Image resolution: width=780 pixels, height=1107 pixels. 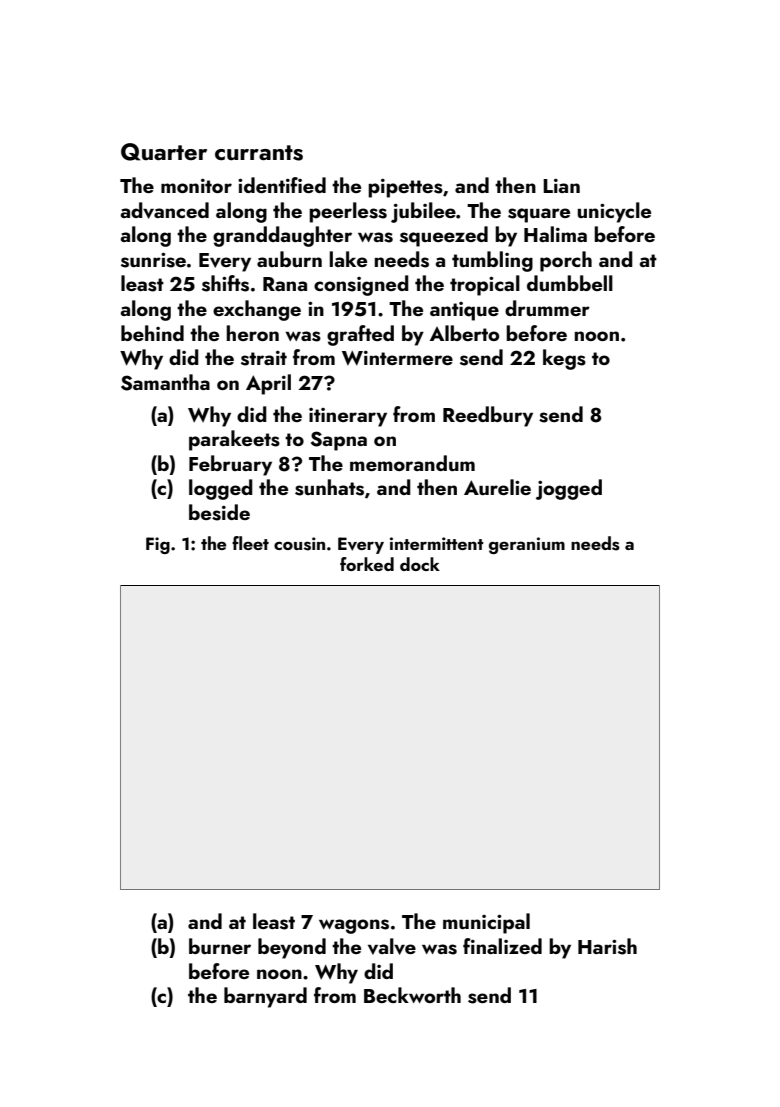 I want to click on April, so click(x=268, y=384).
